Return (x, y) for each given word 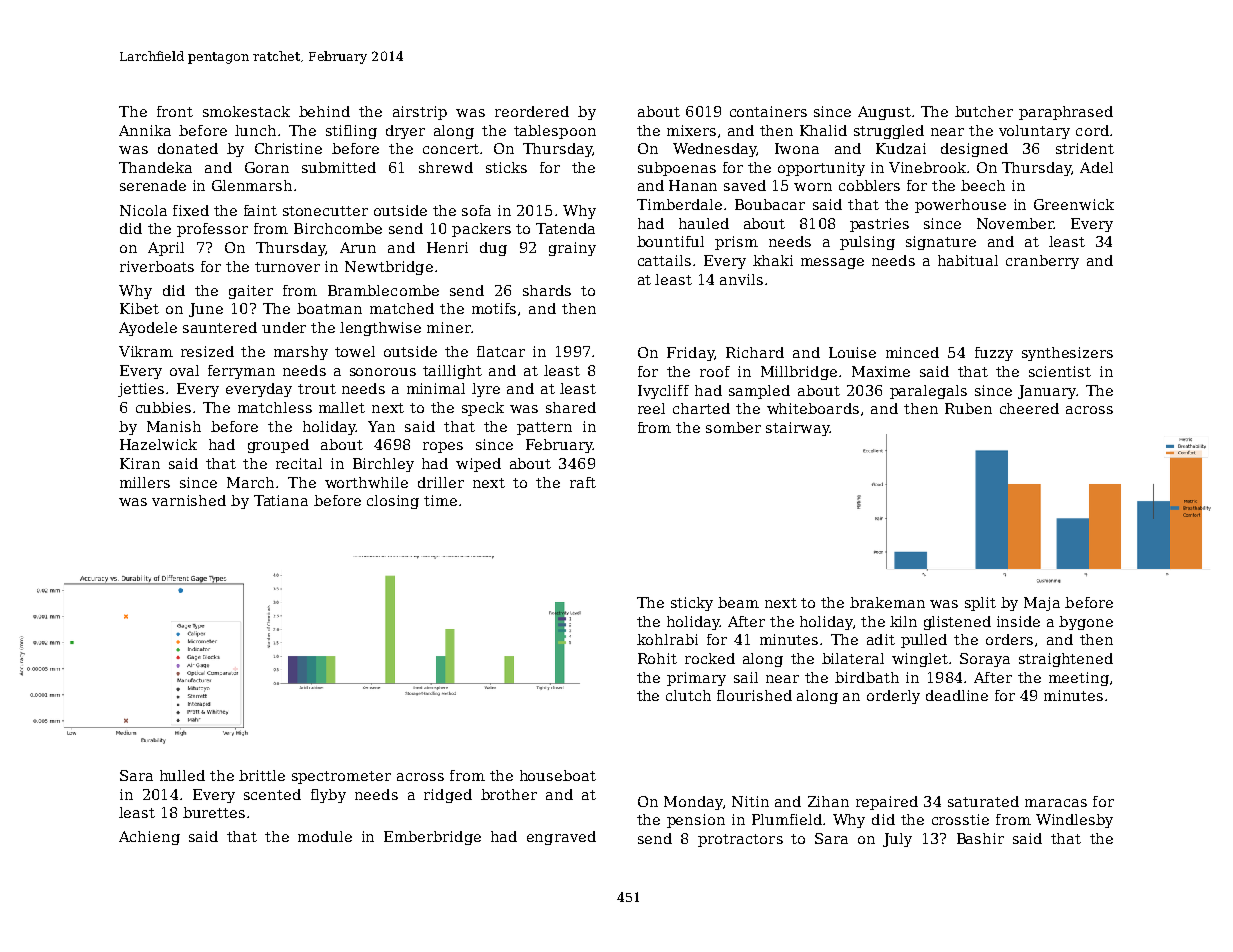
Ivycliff (663, 392)
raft (583, 482)
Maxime (881, 371)
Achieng (149, 838)
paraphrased (1066, 113)
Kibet (139, 308)
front (175, 111)
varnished (189, 500)
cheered (1029, 408)
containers (768, 111)
